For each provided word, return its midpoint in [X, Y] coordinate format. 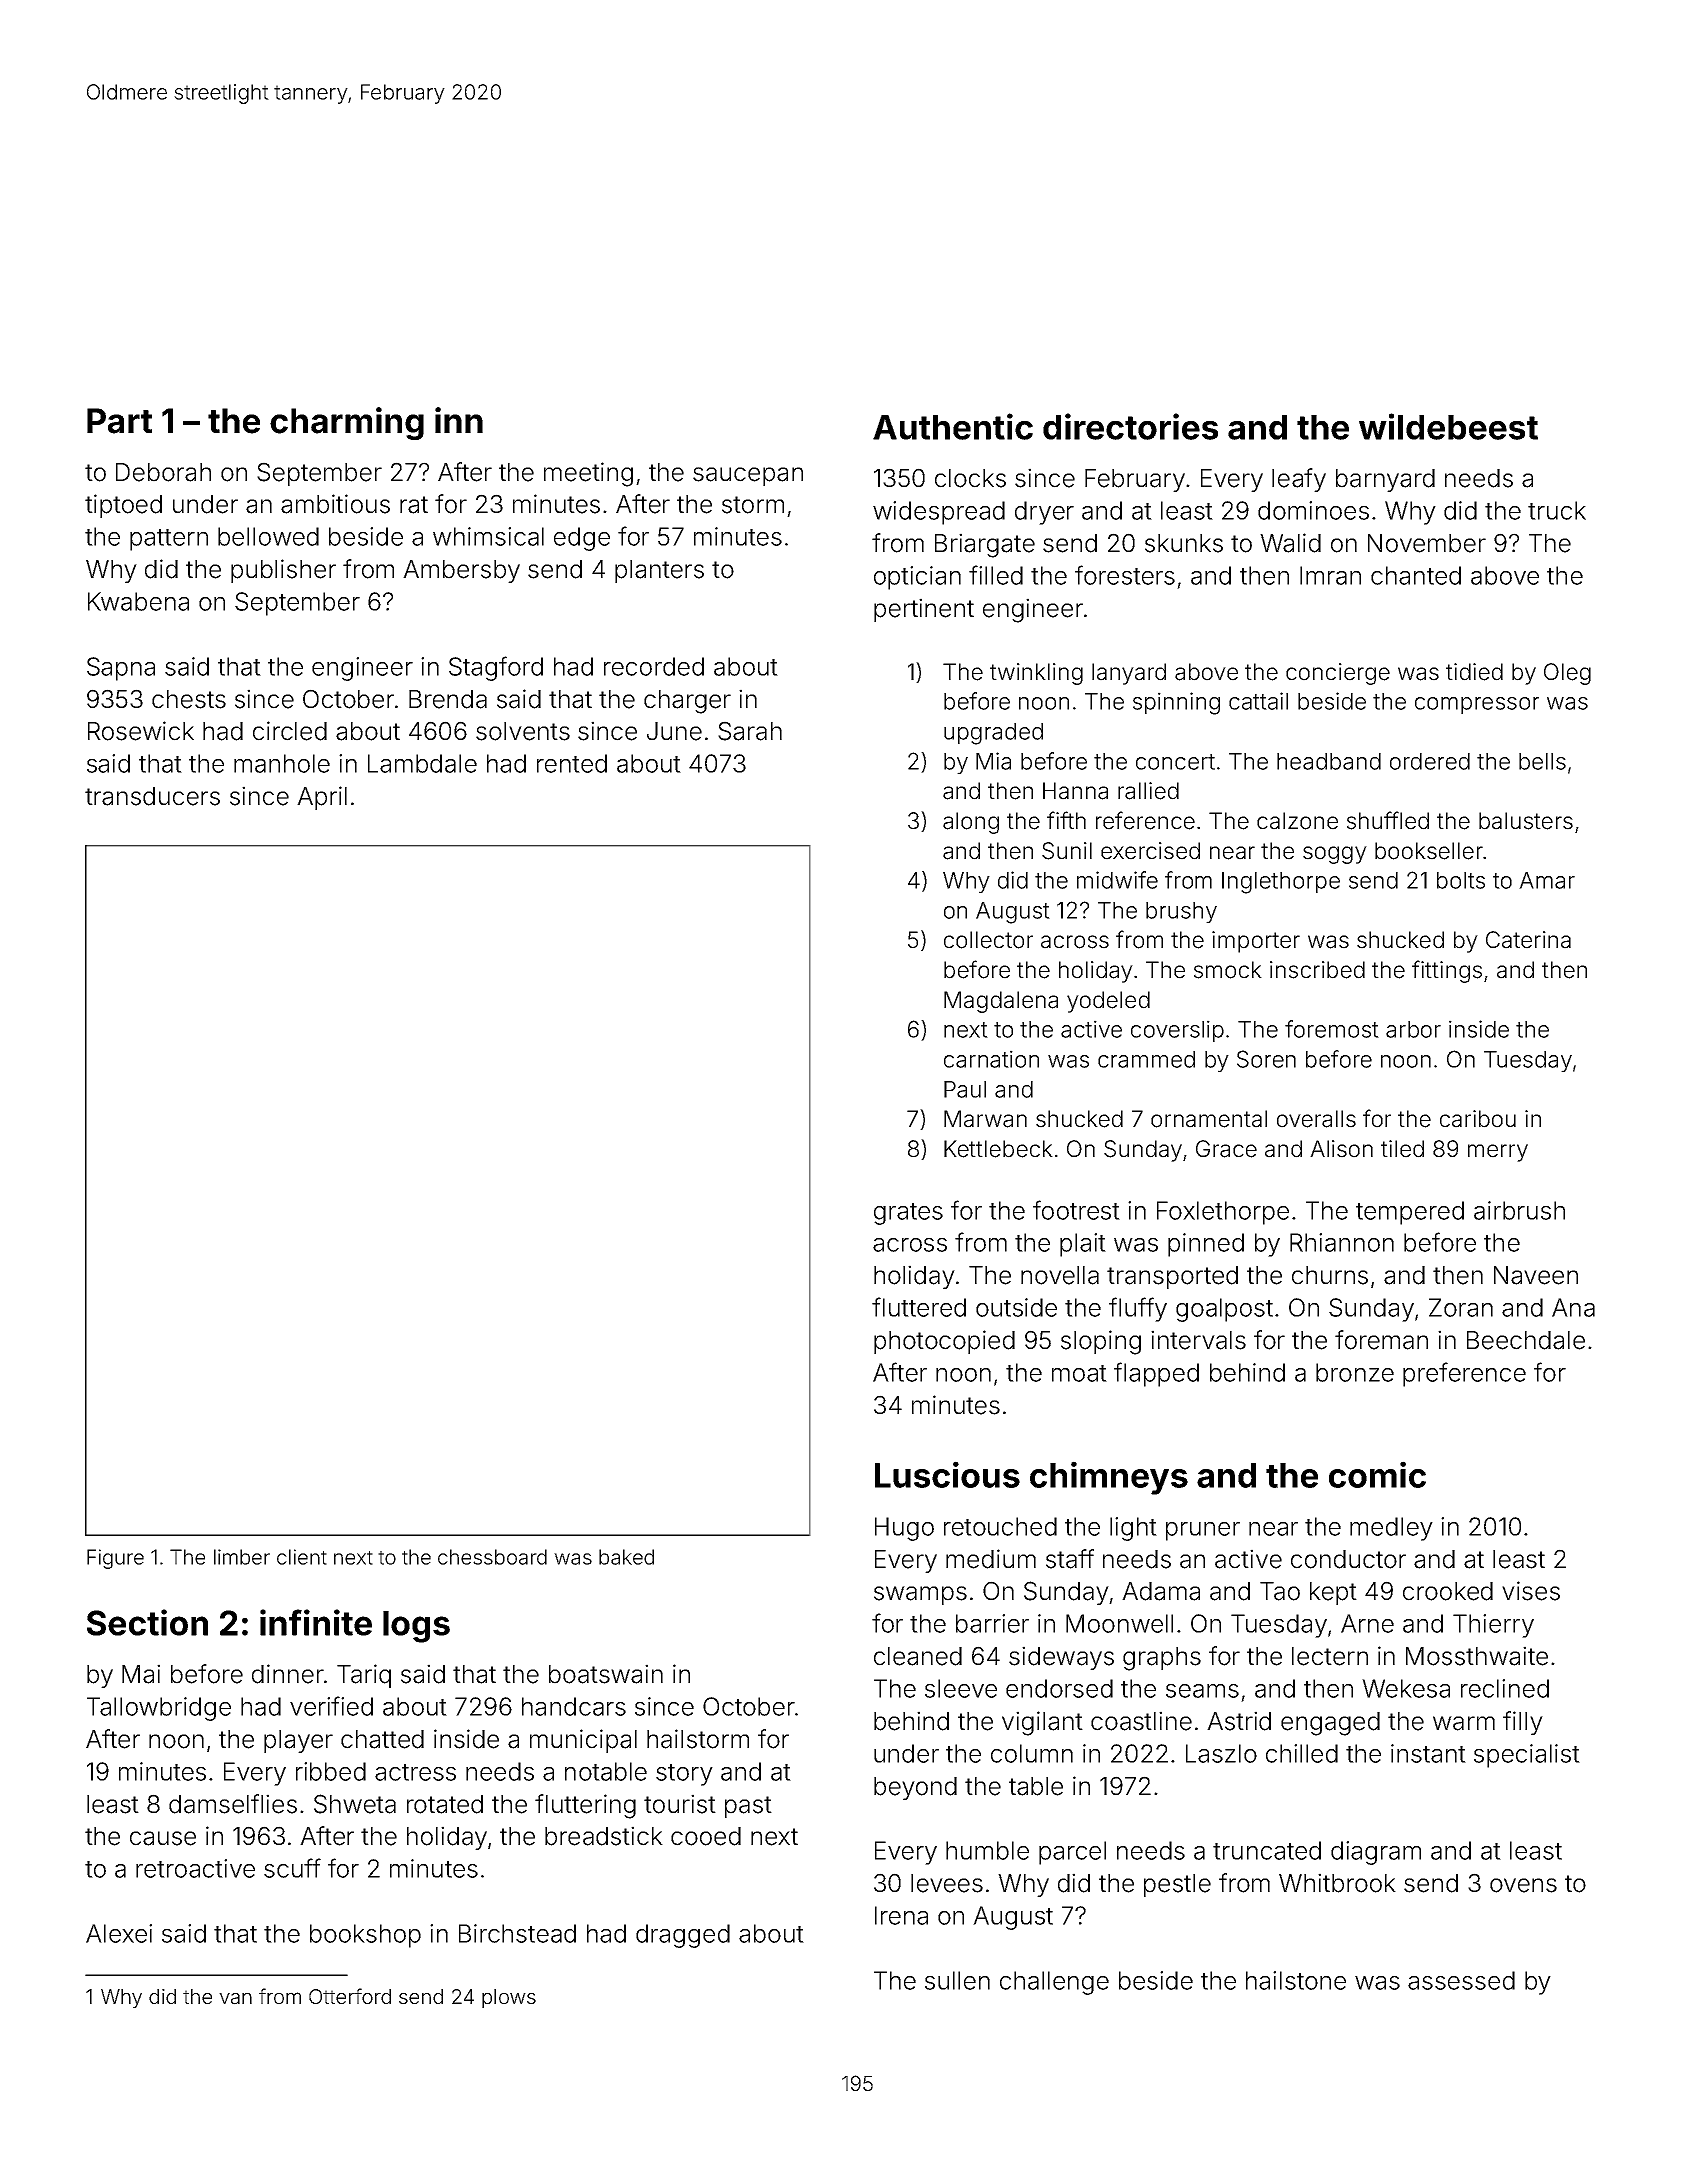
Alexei [119, 1933]
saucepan [748, 476]
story [684, 1775]
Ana [1573, 1307]
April [322, 798]
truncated [1267, 1850]
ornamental [1209, 1119]
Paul [965, 1089]
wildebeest [1448, 426]
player [298, 1741]
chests [189, 699]
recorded [654, 666]
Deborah [163, 472]
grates [908, 1214]
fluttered [919, 1307]
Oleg [1567, 674]
